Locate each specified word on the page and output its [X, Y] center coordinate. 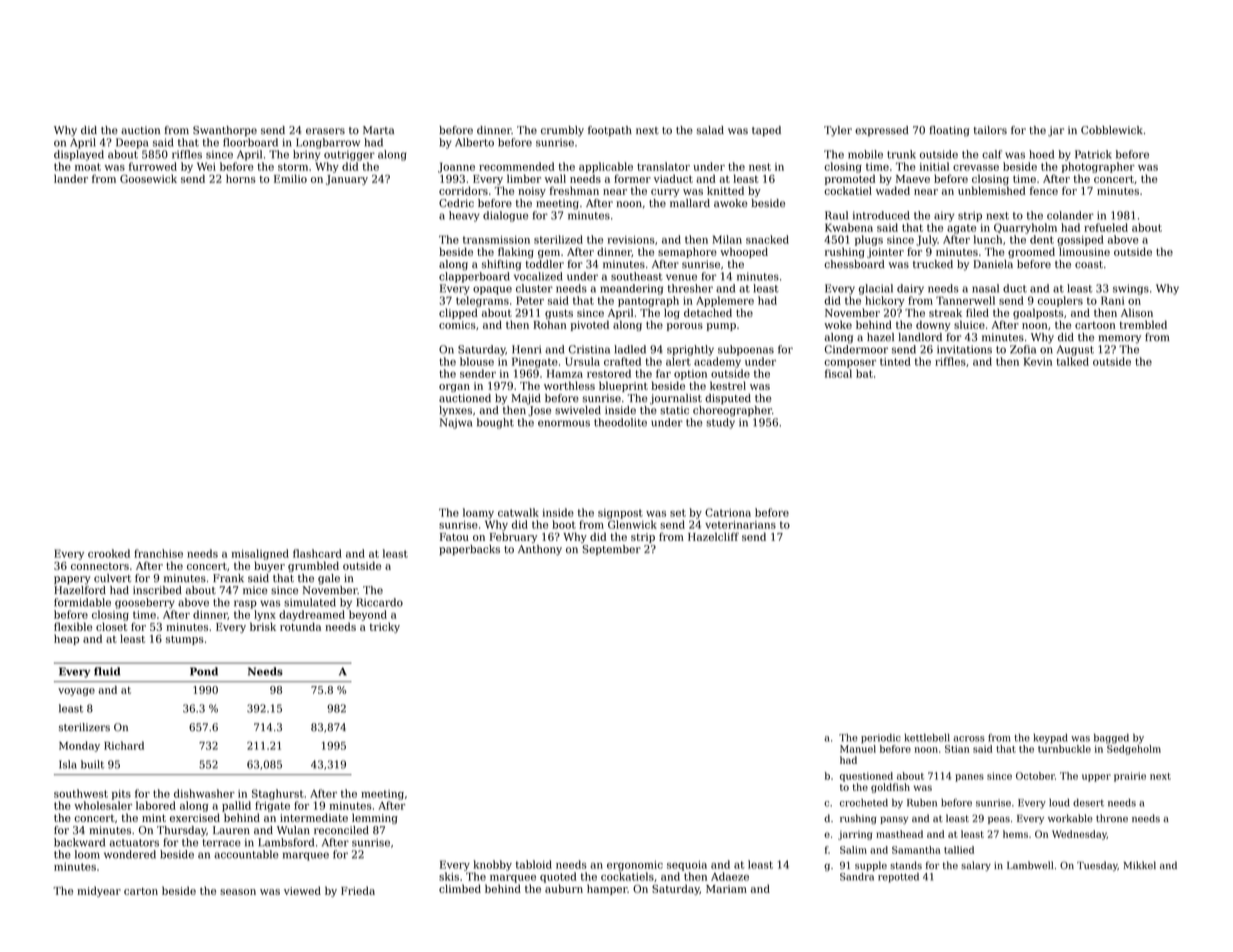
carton [141, 891]
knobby [492, 865]
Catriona [728, 512]
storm [293, 167]
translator [663, 166]
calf [992, 154]
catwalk [518, 512]
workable [1070, 818]
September [612, 550]
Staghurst [278, 794]
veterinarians [740, 525]
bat [864, 373]
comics [457, 325]
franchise [158, 553]
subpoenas [746, 350]
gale [329, 579]
